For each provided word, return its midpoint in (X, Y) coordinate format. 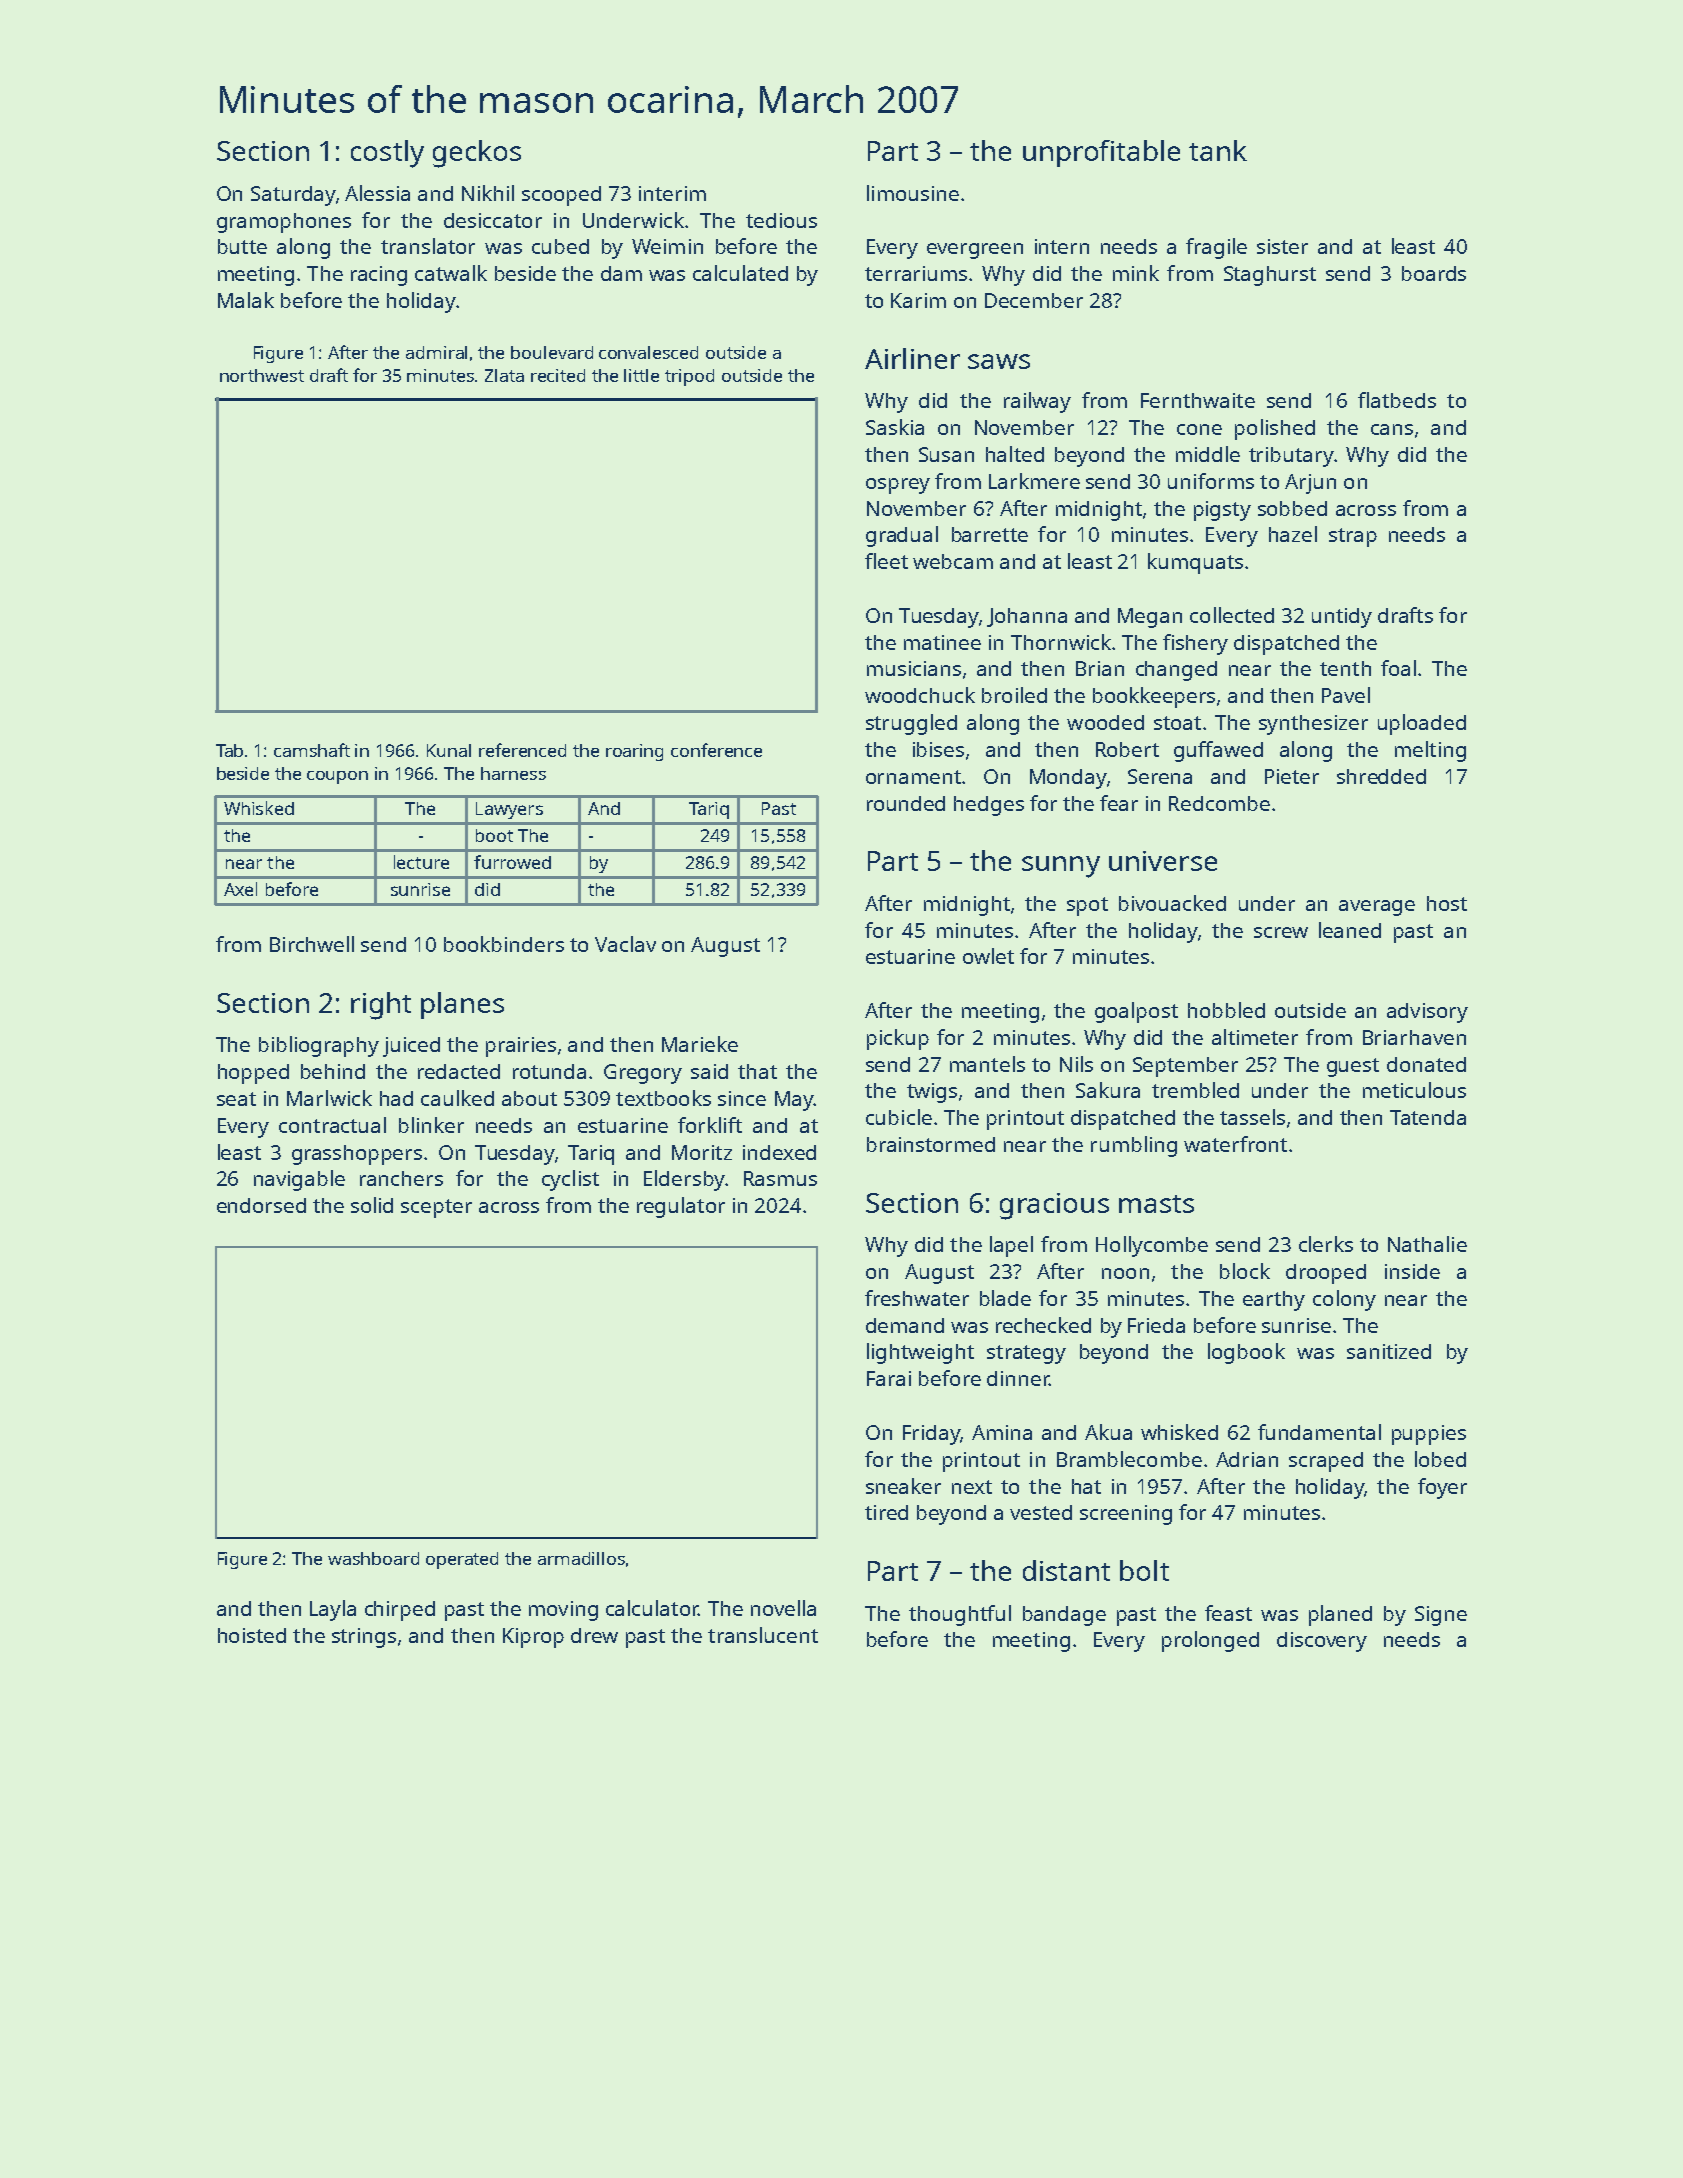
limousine (913, 193)
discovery (1322, 1642)
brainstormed (931, 1144)
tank (1218, 150)
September (1185, 1067)
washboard (373, 1558)
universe (1163, 861)
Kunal (449, 750)
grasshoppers (357, 1155)
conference (716, 750)
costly (387, 154)
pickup (898, 1039)
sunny (1061, 867)
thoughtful (960, 1615)
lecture (421, 862)
